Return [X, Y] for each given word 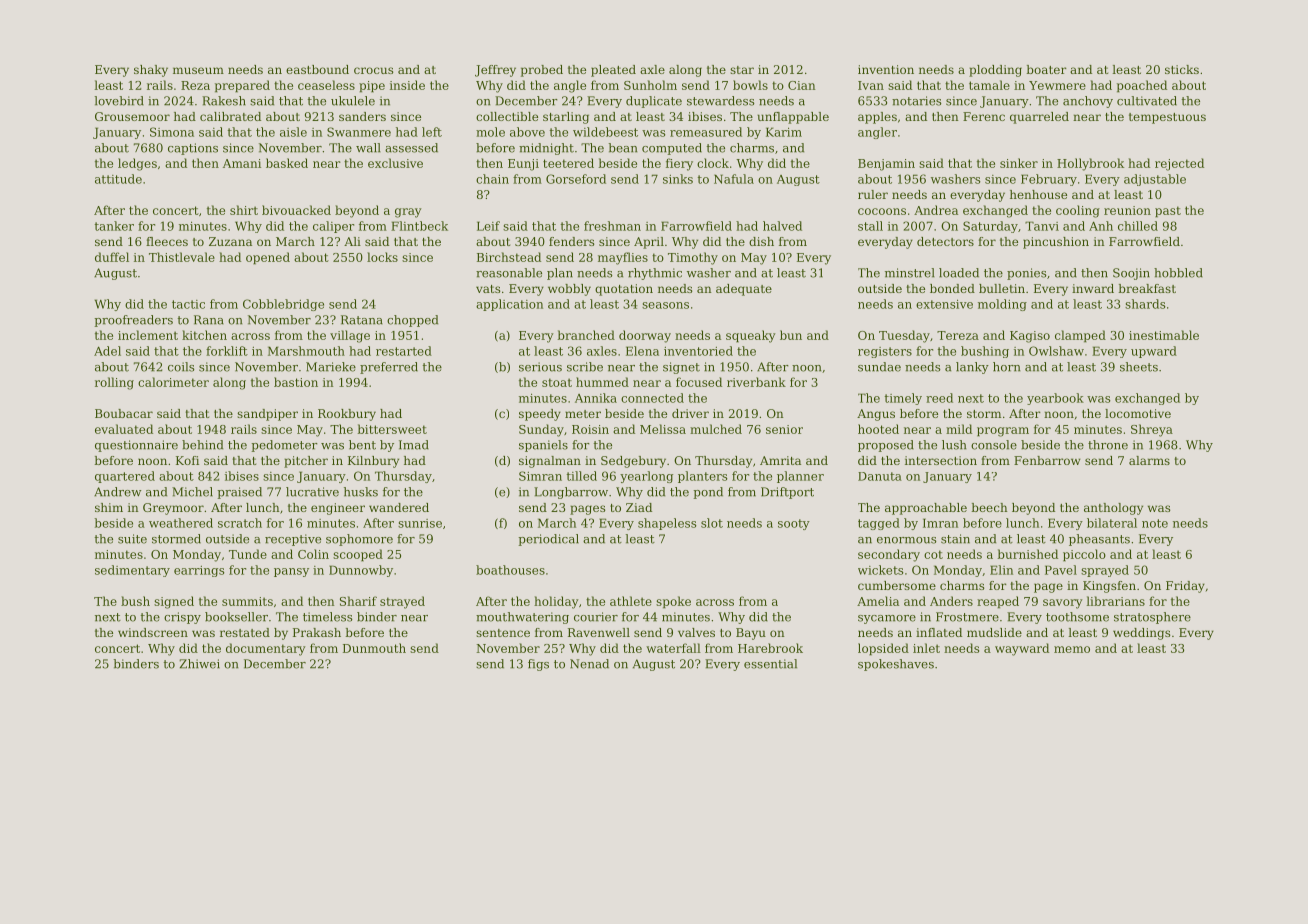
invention [886, 69]
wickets [881, 570]
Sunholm [650, 85]
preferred [389, 368]
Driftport [787, 493]
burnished [1027, 554]
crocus [373, 70]
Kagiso [1030, 337]
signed [174, 602]
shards [1145, 304]
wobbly [569, 290]
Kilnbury [373, 462]
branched [586, 335]
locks [382, 257]
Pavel [1061, 570]
